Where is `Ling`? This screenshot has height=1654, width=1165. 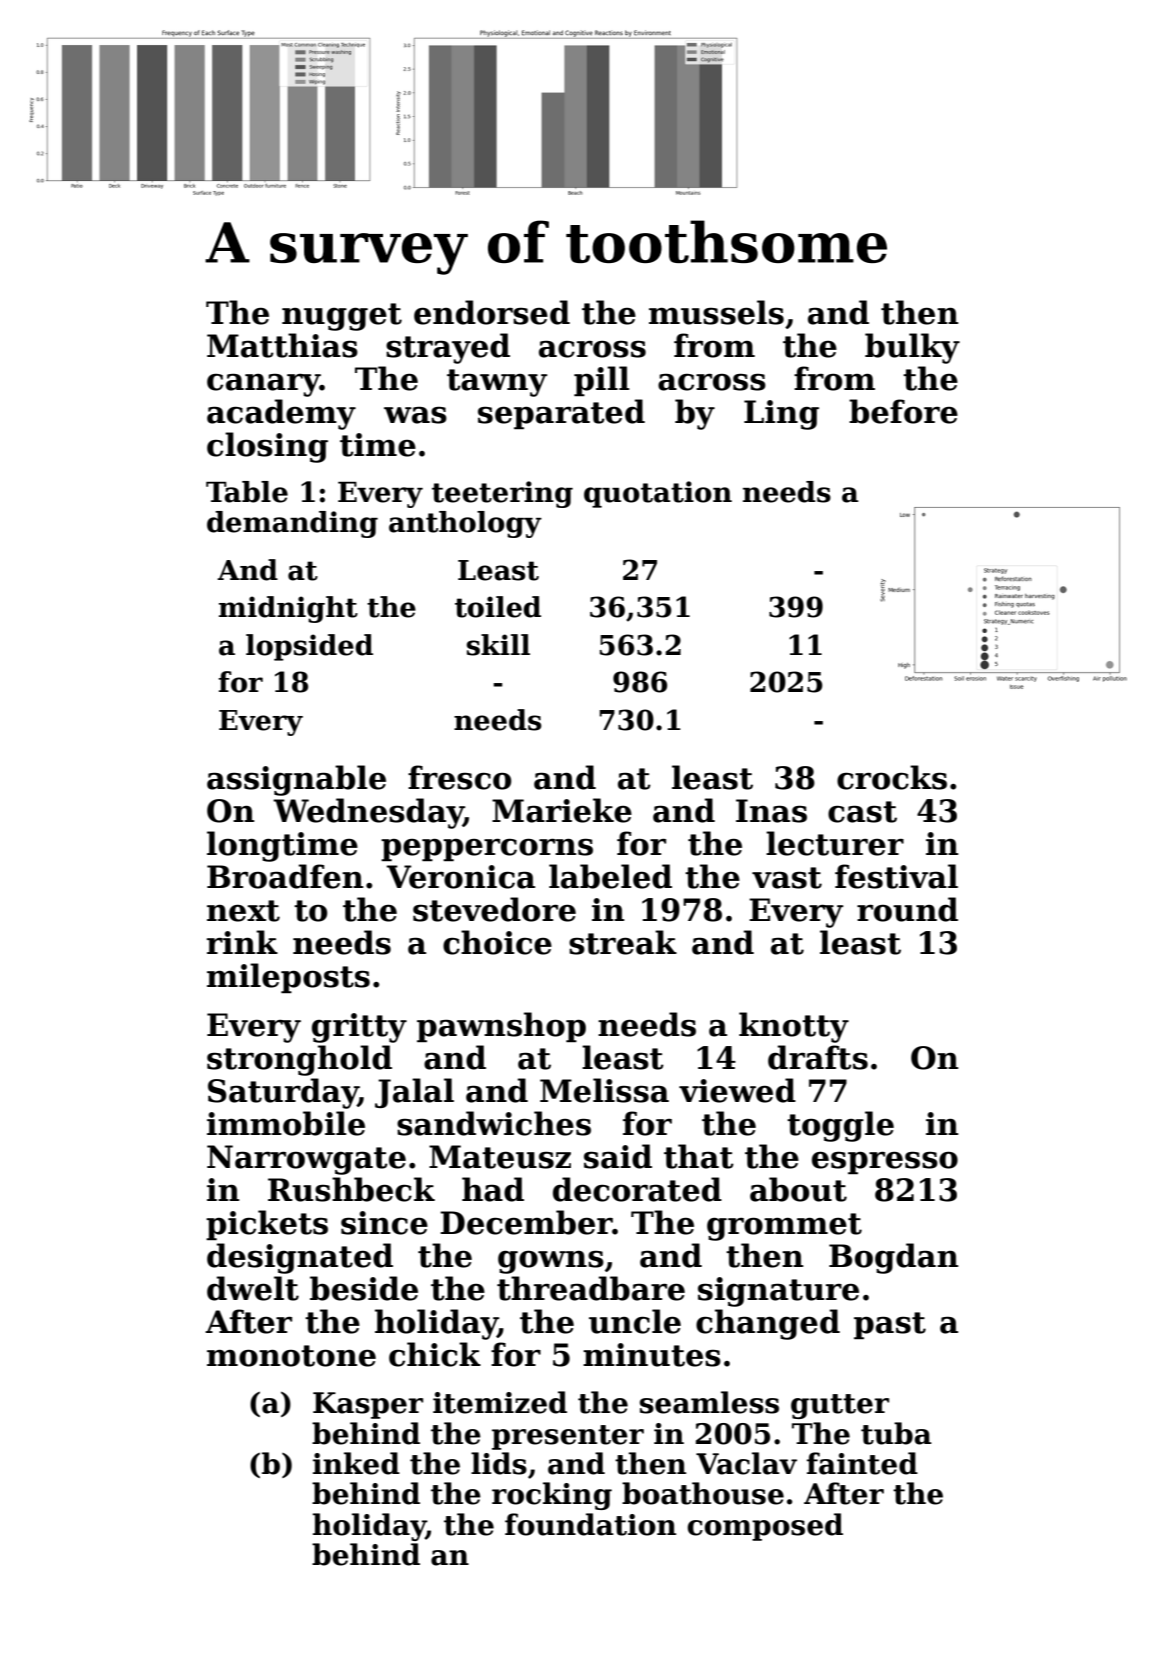
Ling is located at coordinates (781, 415).
